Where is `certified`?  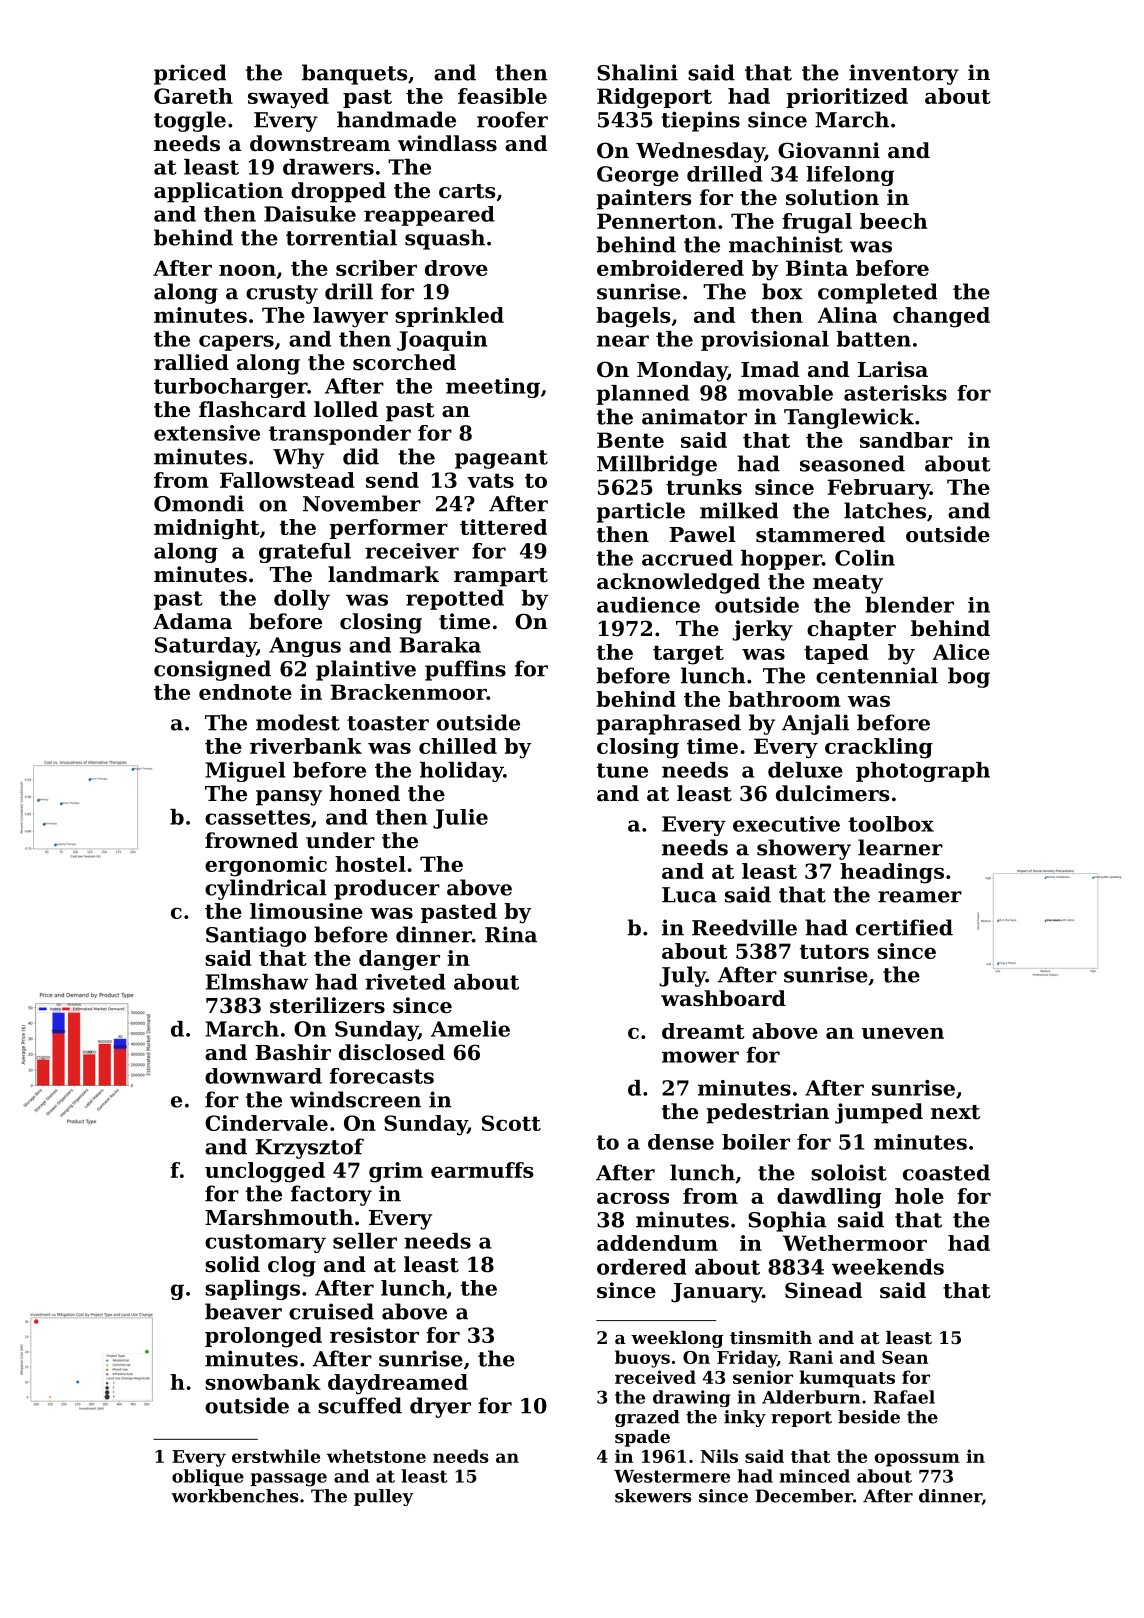
certified is located at coordinates (904, 927).
